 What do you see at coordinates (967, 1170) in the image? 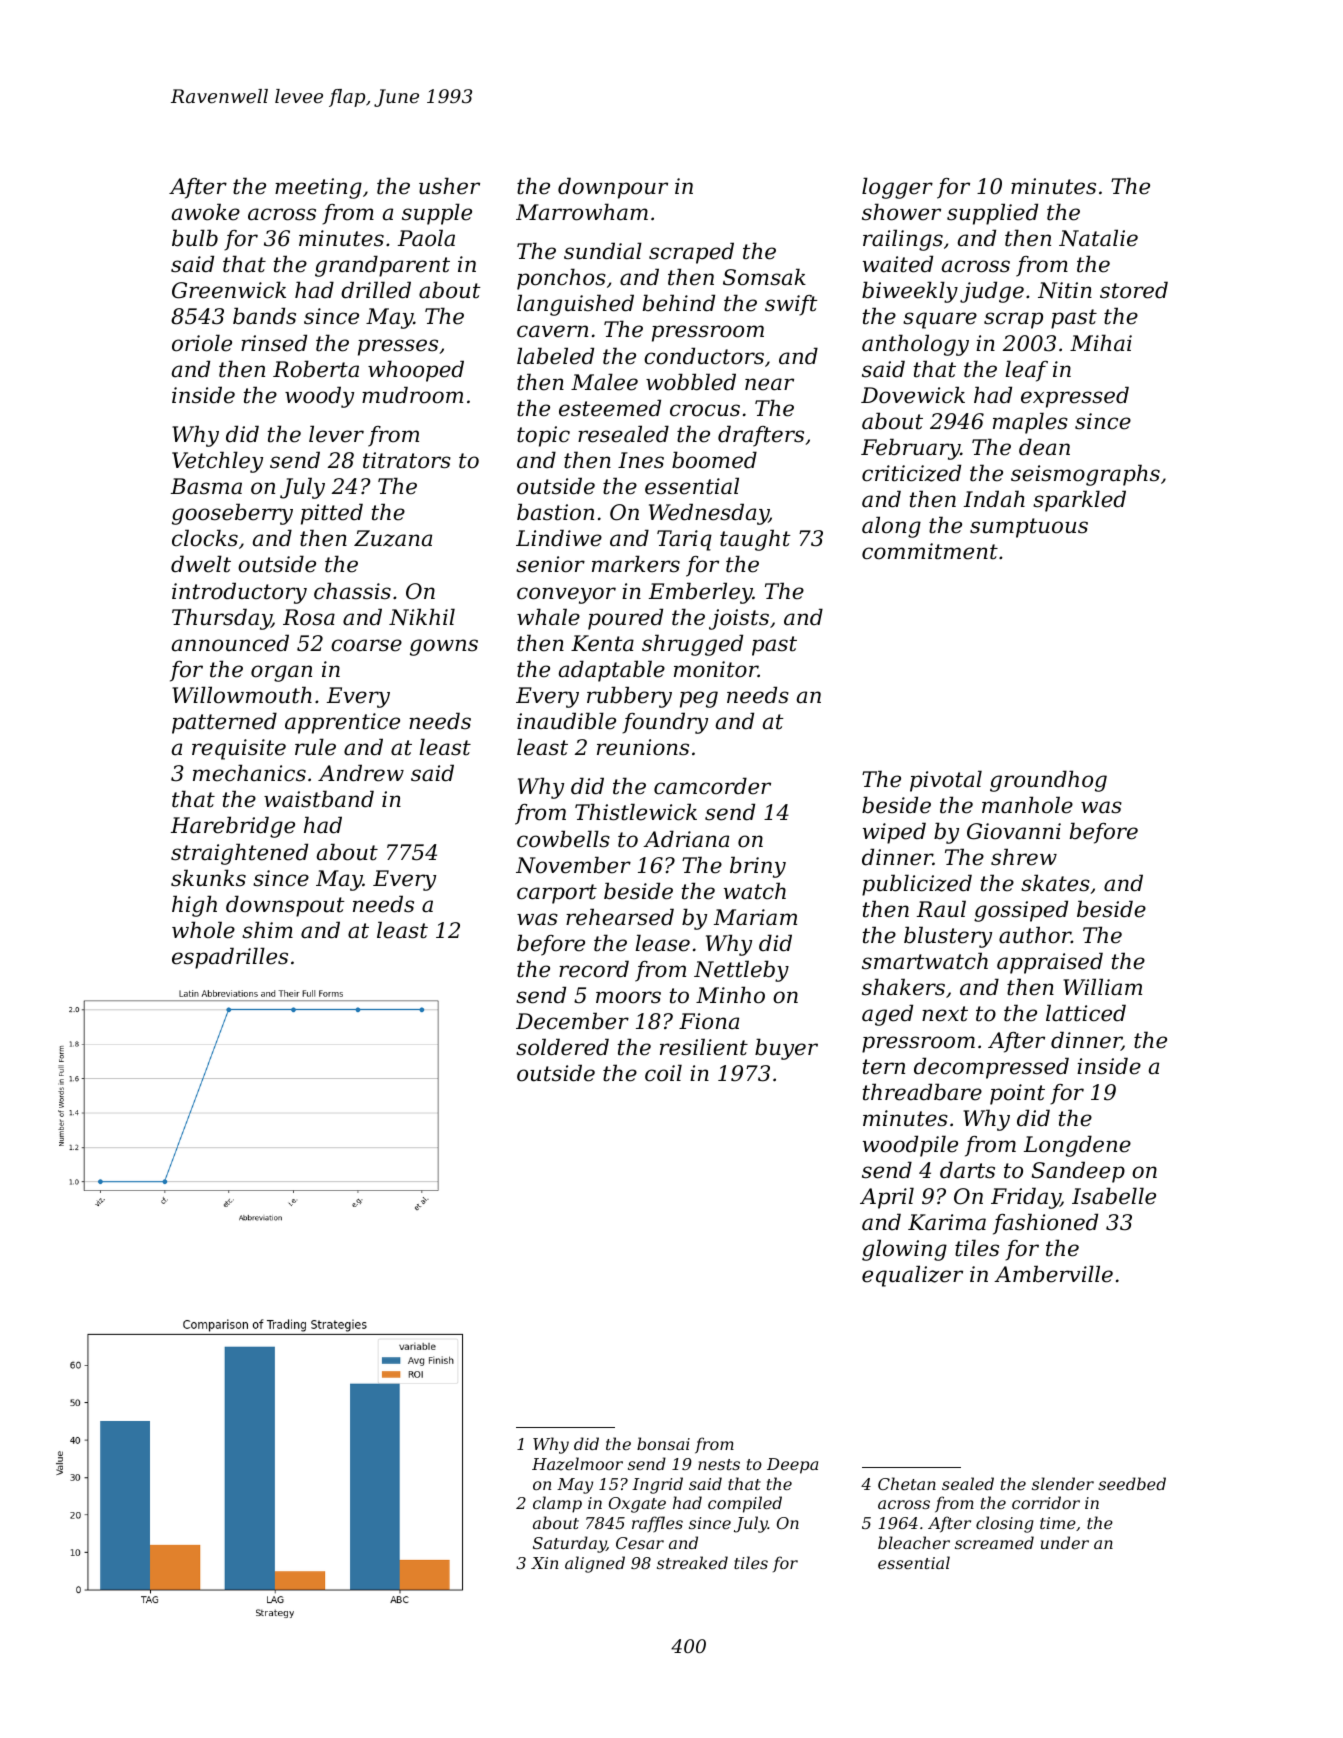
I see `darts` at bounding box center [967, 1170].
